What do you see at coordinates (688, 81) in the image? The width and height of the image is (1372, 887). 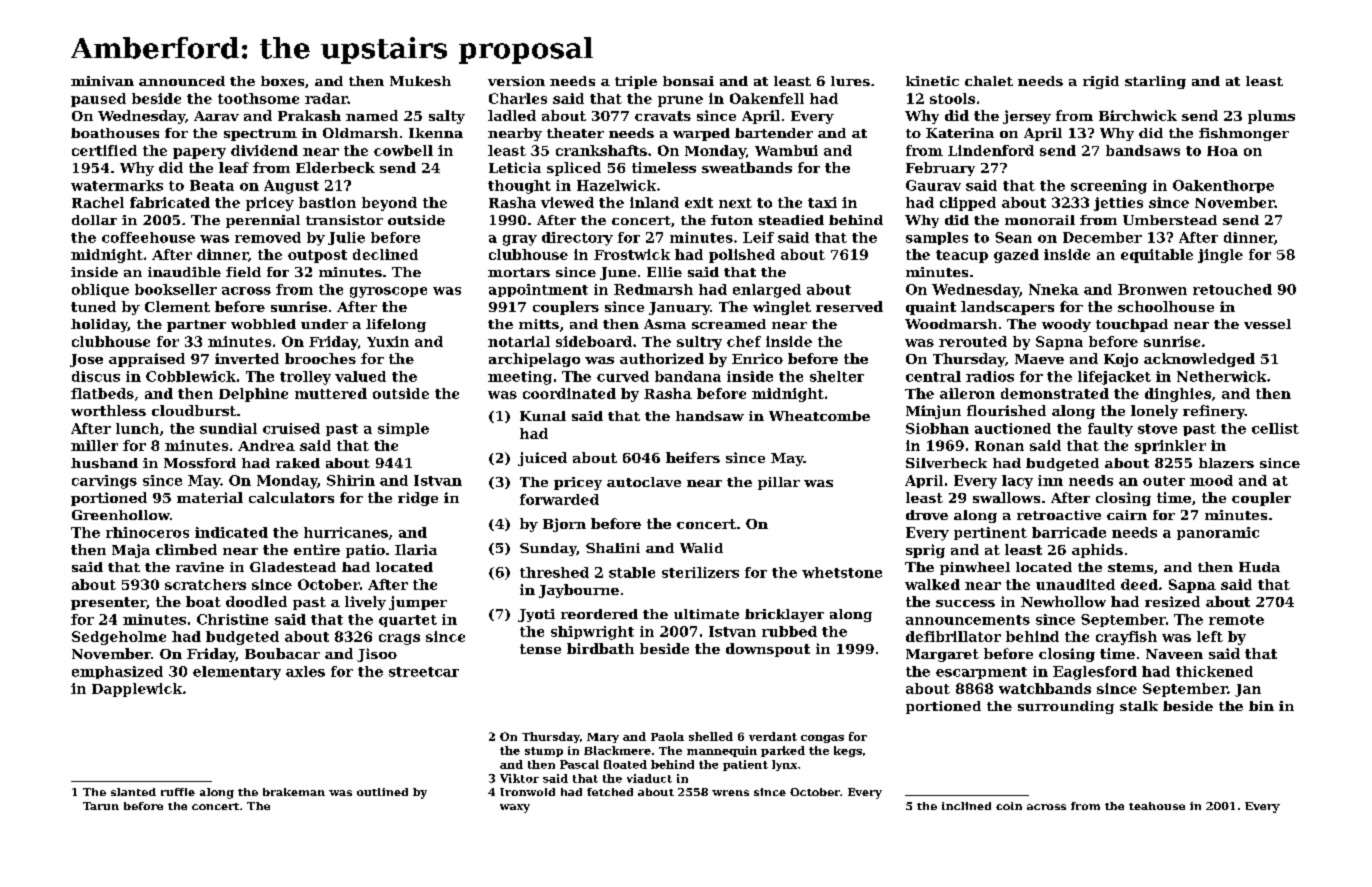 I see `bonsai` at bounding box center [688, 81].
